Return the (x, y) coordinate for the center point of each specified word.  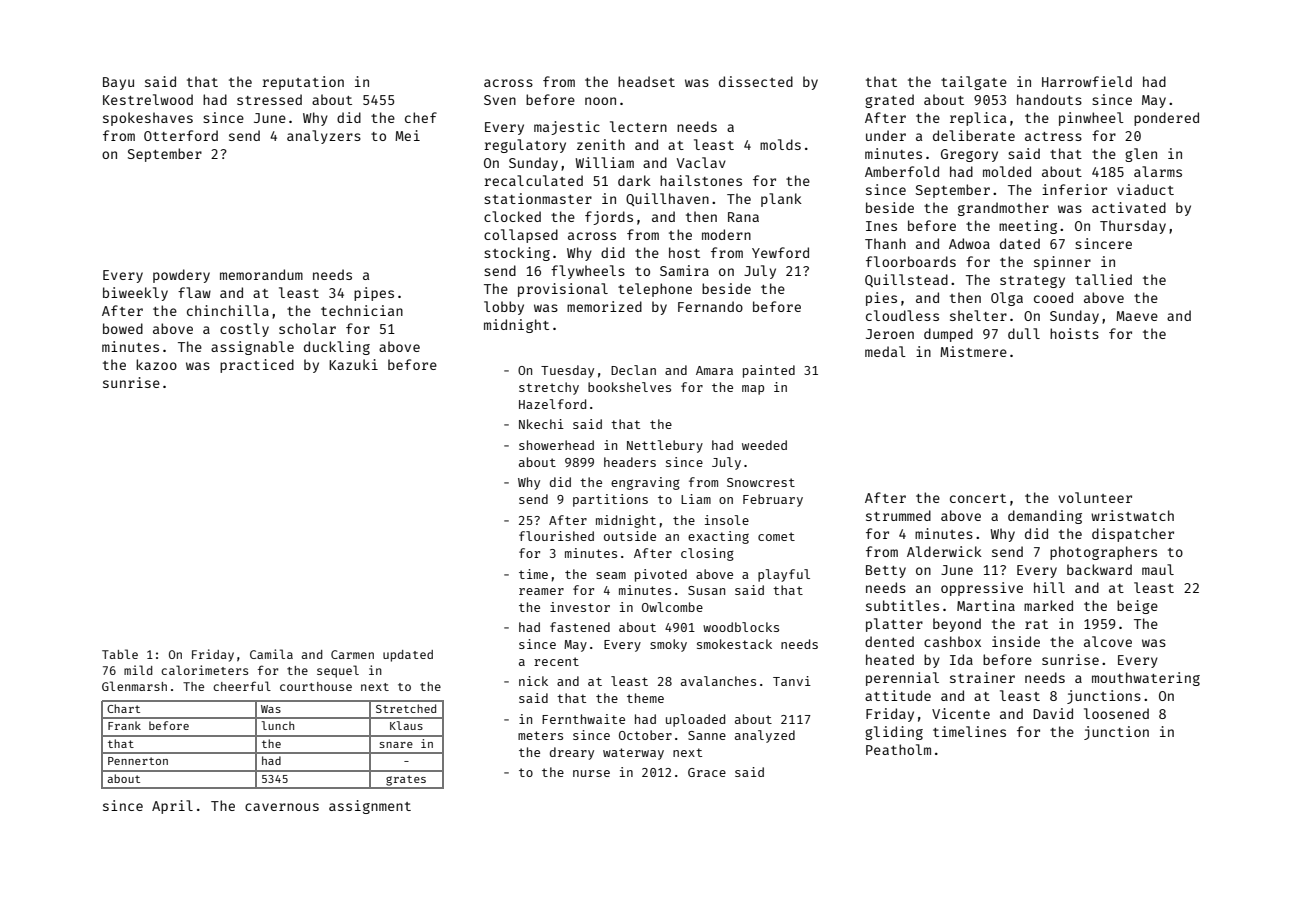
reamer (541, 591)
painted (769, 371)
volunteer (1095, 497)
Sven (500, 100)
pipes (374, 294)
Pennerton (138, 761)
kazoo (156, 364)
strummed (898, 515)
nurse (591, 773)
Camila (271, 654)
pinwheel (1091, 119)
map (753, 390)
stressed (269, 99)
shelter (978, 315)
